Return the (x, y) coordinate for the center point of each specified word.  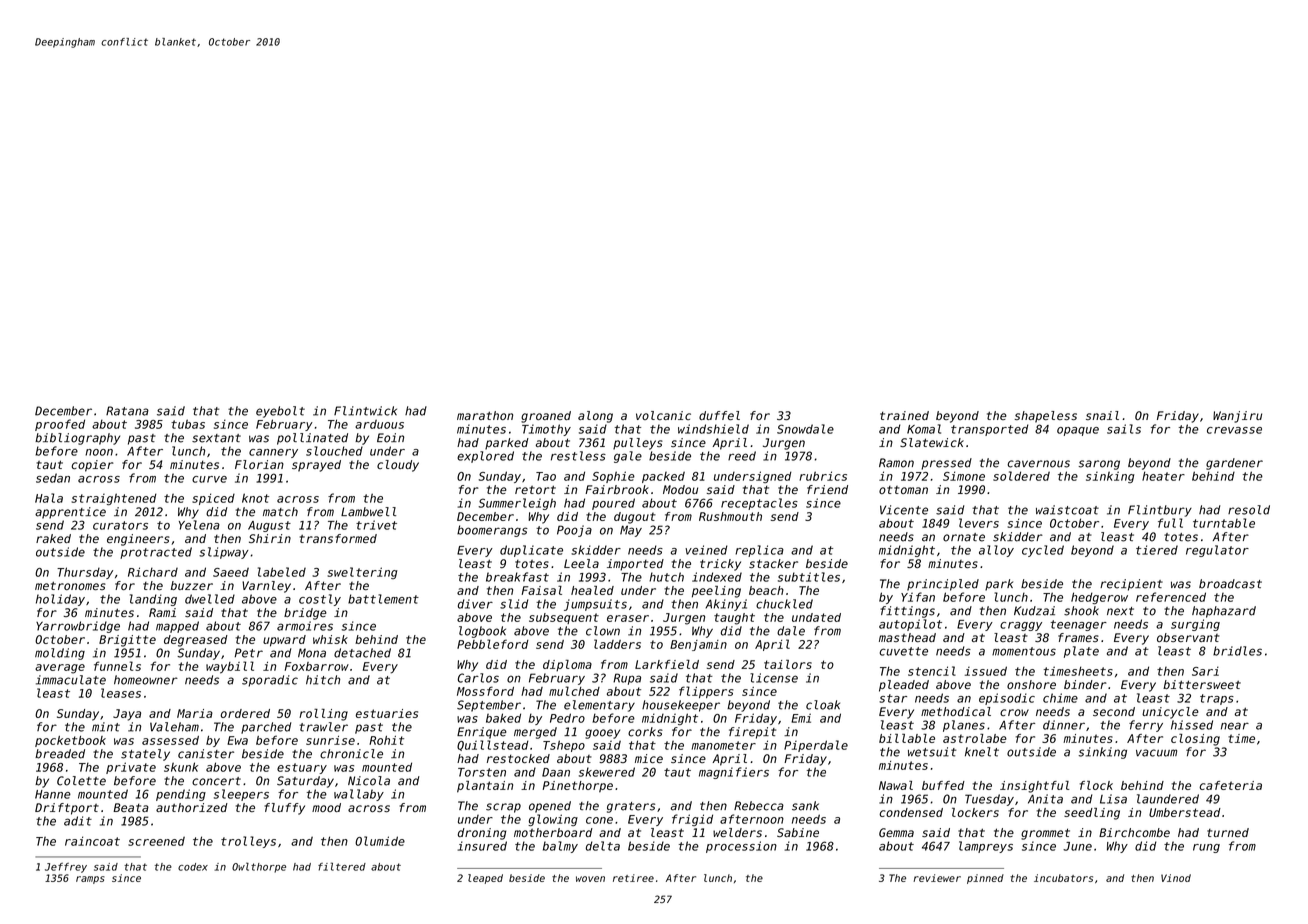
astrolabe (975, 738)
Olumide (380, 841)
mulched (574, 691)
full (1170, 523)
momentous (1024, 651)
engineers (138, 540)
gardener (1234, 464)
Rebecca (759, 806)
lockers (975, 812)
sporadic (270, 681)
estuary (302, 768)
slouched (334, 451)
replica (759, 551)
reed (742, 456)
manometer (724, 745)
